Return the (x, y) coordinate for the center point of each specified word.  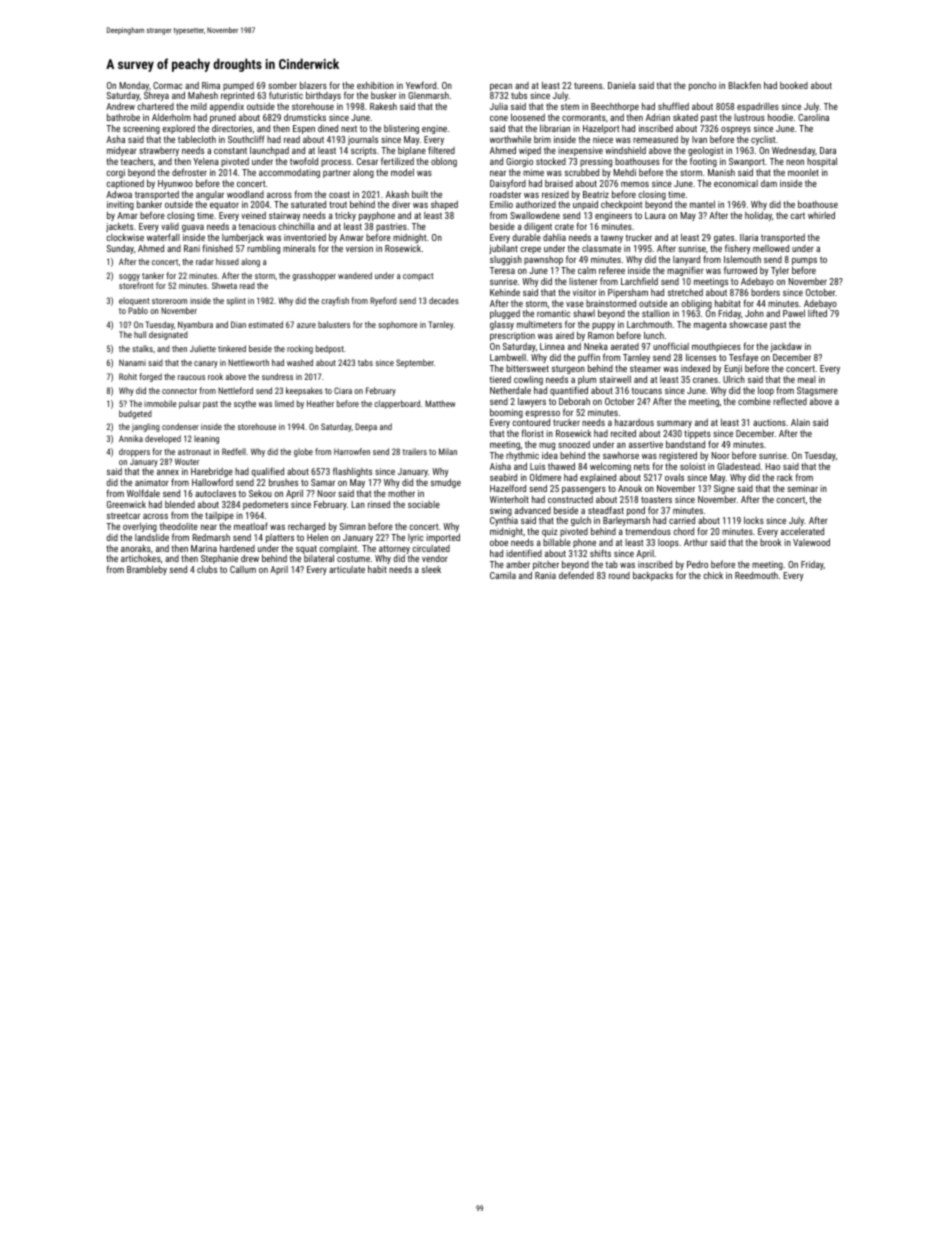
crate (564, 227)
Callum (243, 569)
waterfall (163, 237)
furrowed (740, 270)
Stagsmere (817, 391)
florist (533, 433)
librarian (555, 128)
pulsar (190, 404)
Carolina (813, 117)
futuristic (286, 95)
